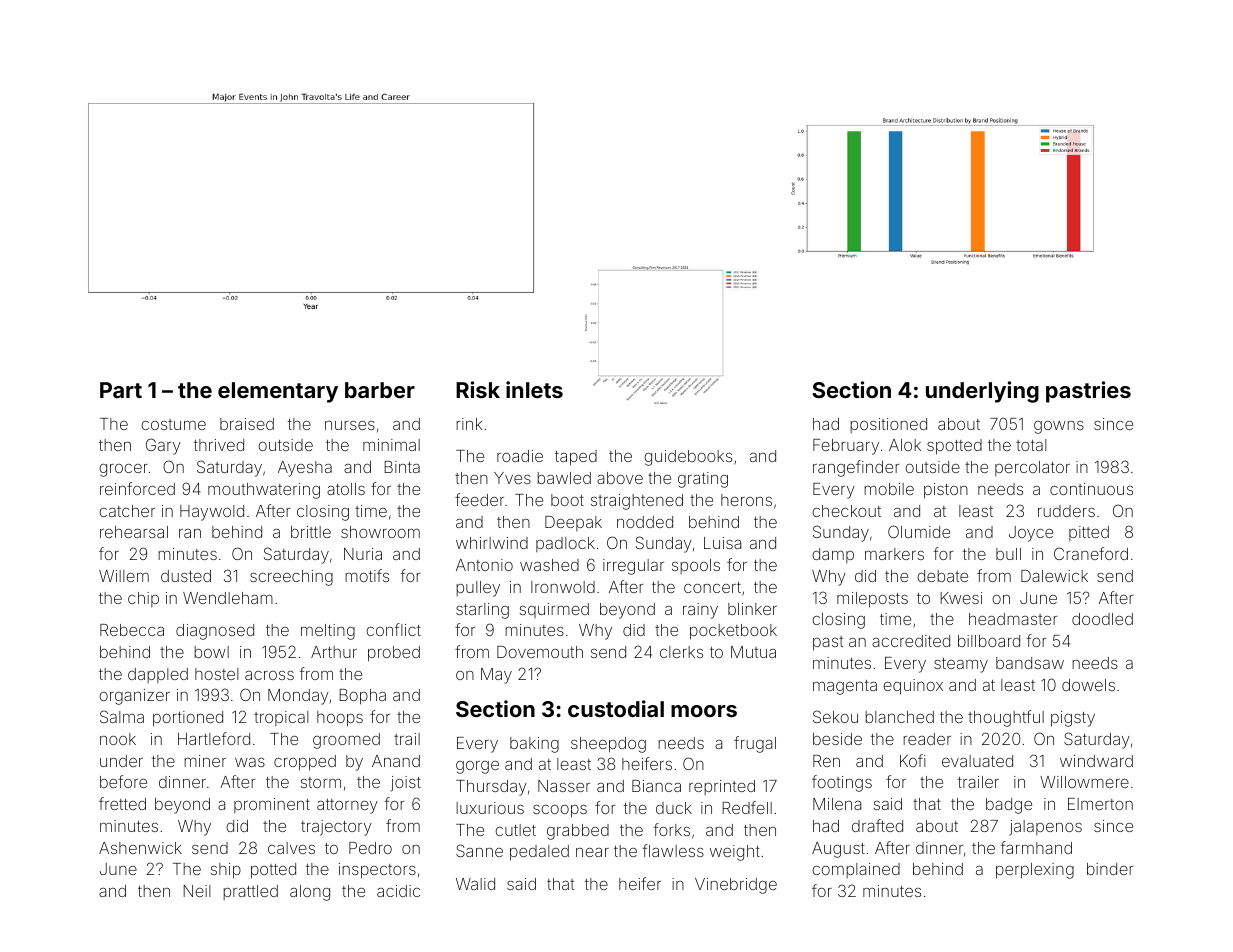 This screenshot has width=1233, height=952. What do you see at coordinates (278, 392) in the screenshot?
I see `elementary` at bounding box center [278, 392].
